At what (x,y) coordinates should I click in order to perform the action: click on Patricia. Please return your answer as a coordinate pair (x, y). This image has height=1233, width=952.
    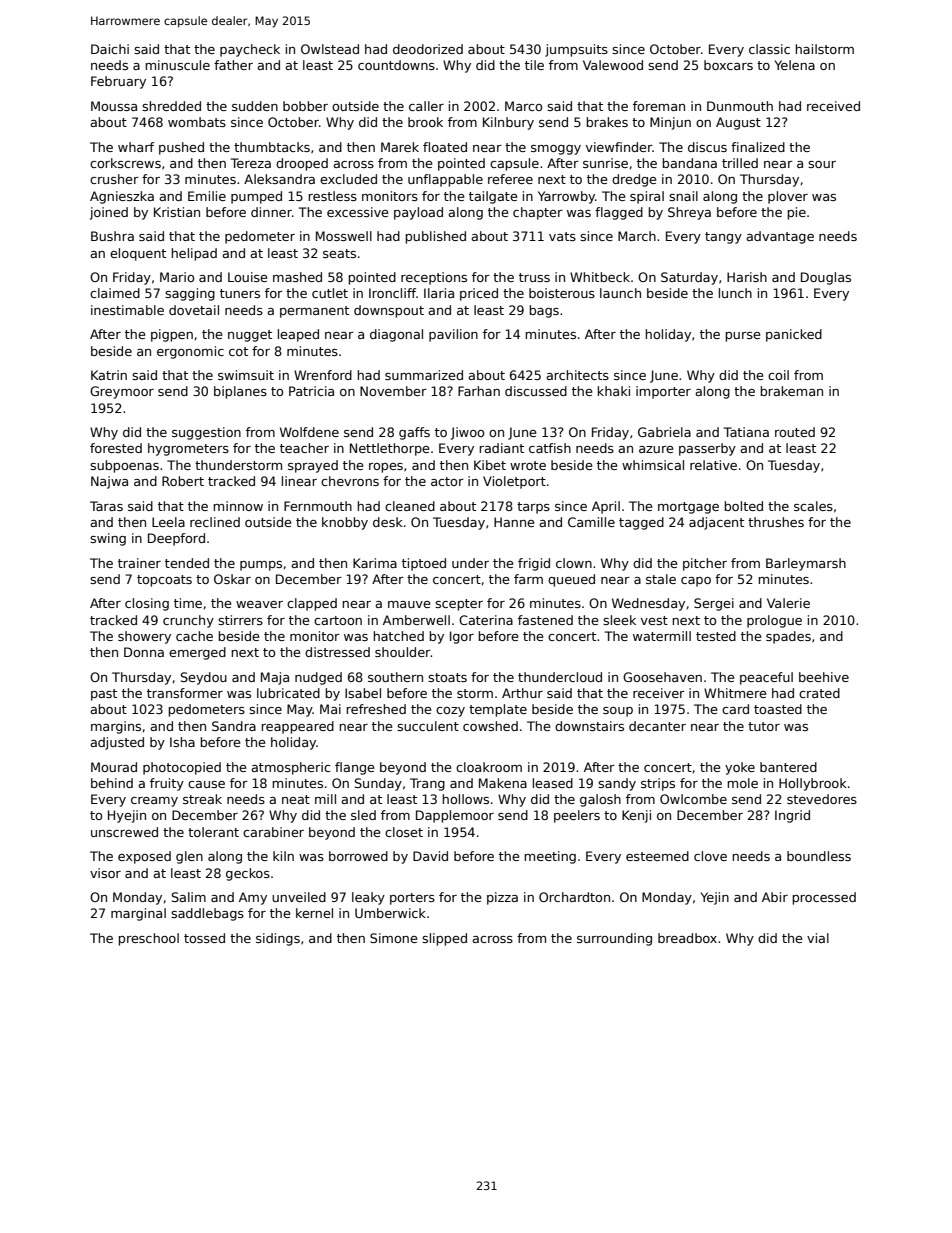
    Looking at the image, I should click on (311, 391).
